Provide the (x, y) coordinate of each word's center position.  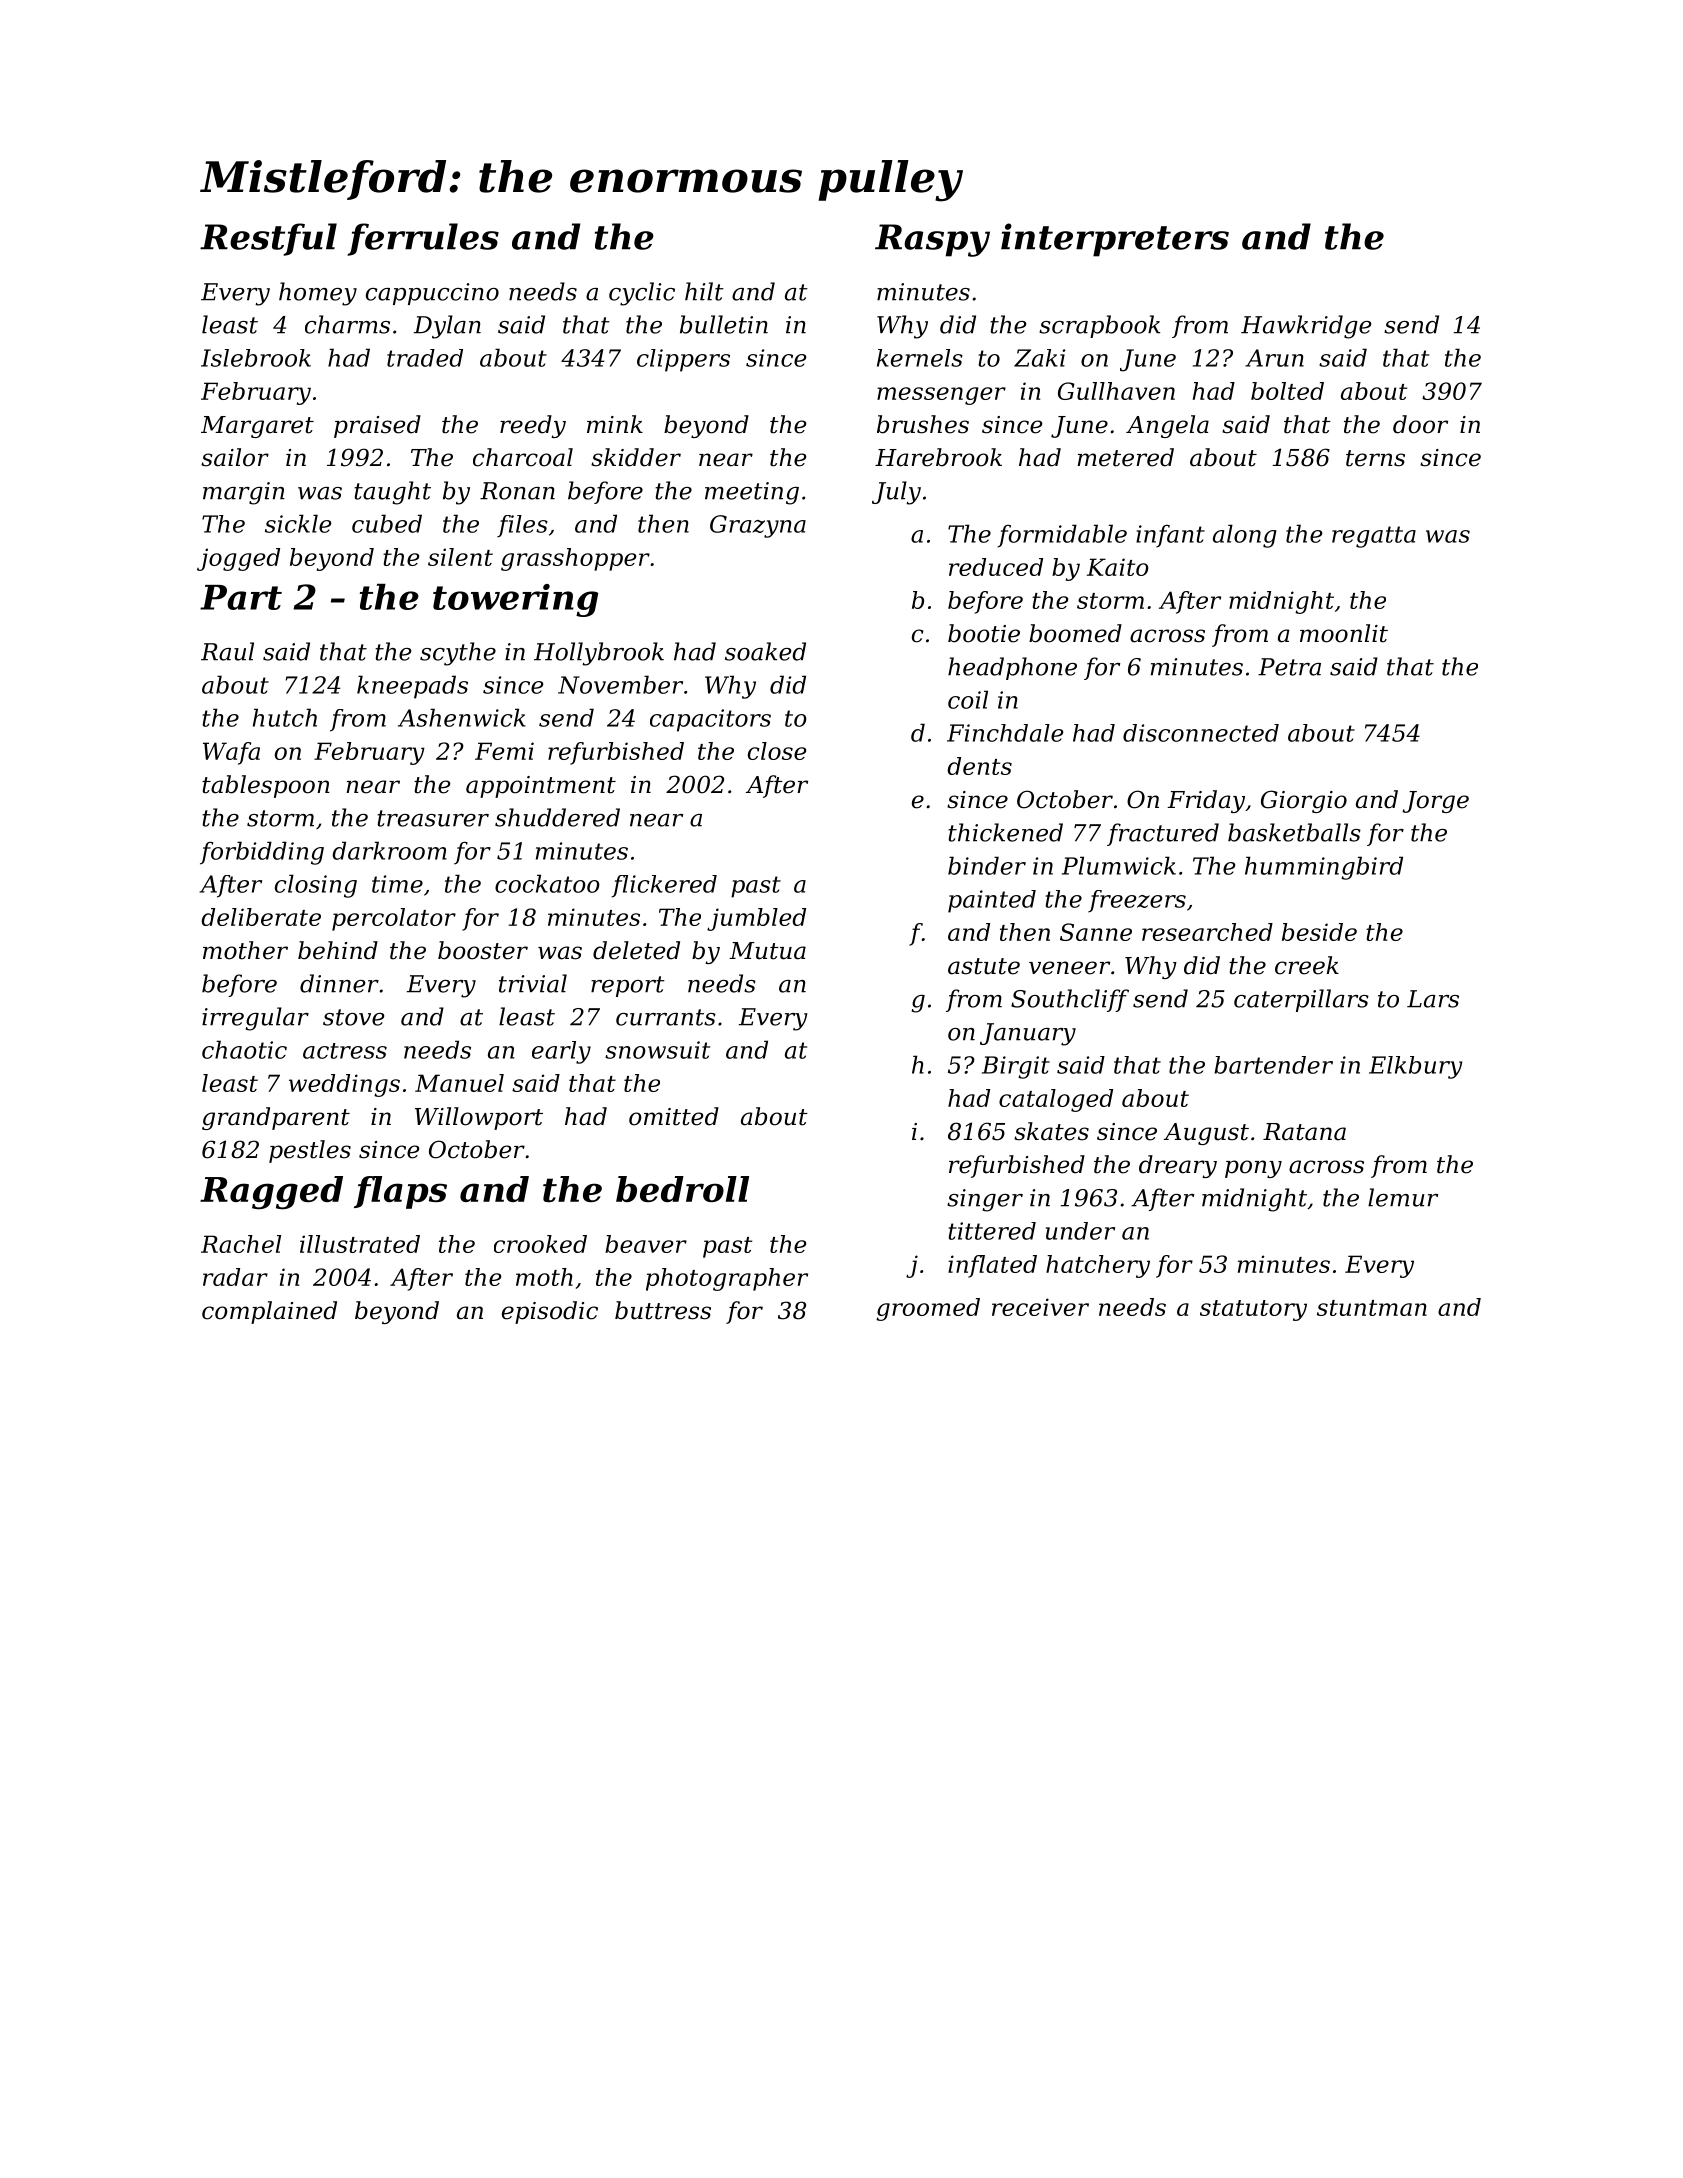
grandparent (276, 1118)
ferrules (423, 239)
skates (1051, 1131)
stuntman (1372, 1308)
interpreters (1115, 240)
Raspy (932, 240)
